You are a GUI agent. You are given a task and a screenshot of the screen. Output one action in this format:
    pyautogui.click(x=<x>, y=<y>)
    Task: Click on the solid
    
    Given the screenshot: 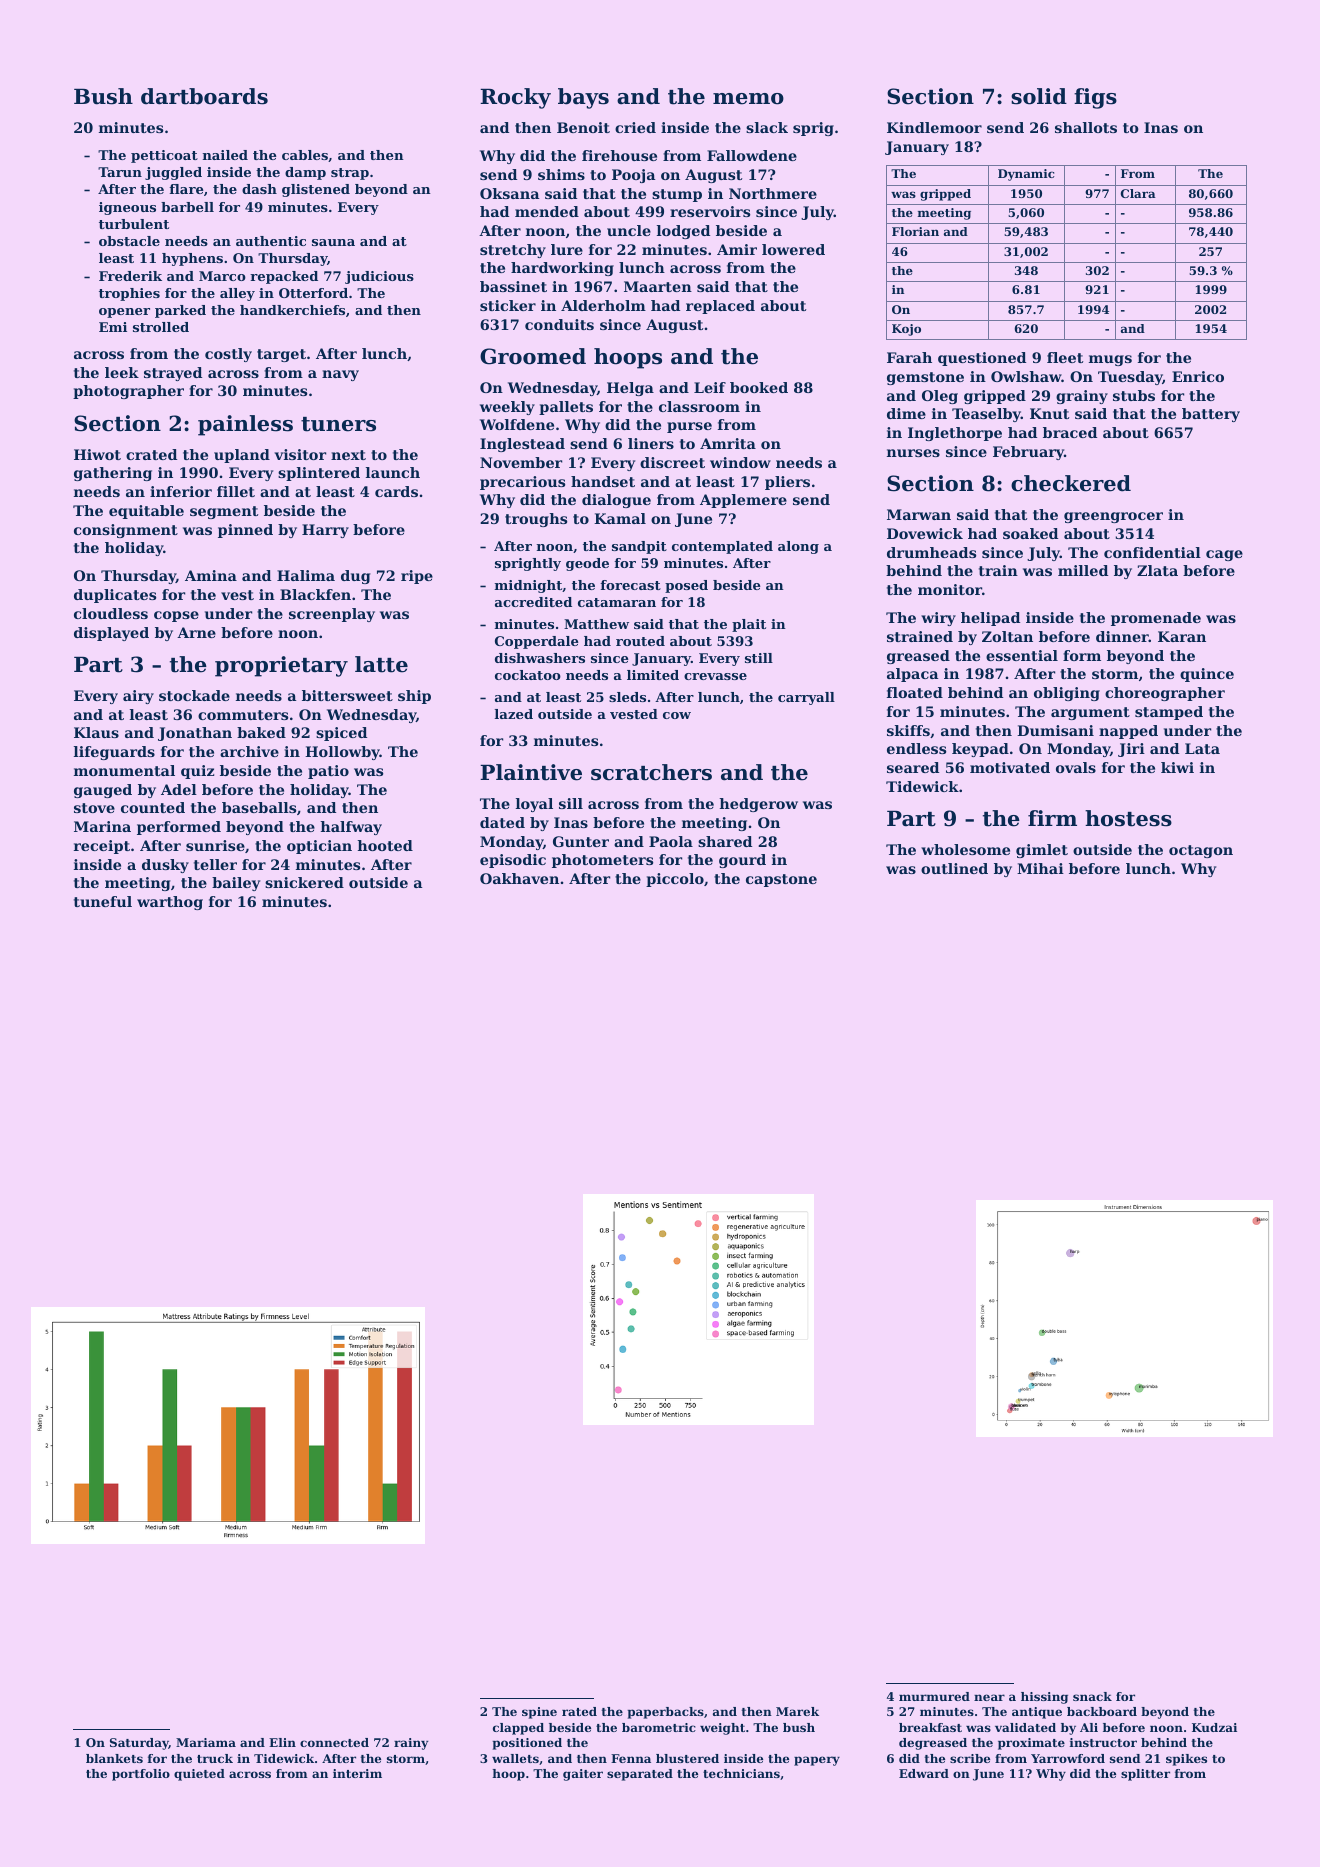 What is the action you would take?
    pyautogui.click(x=1039, y=96)
